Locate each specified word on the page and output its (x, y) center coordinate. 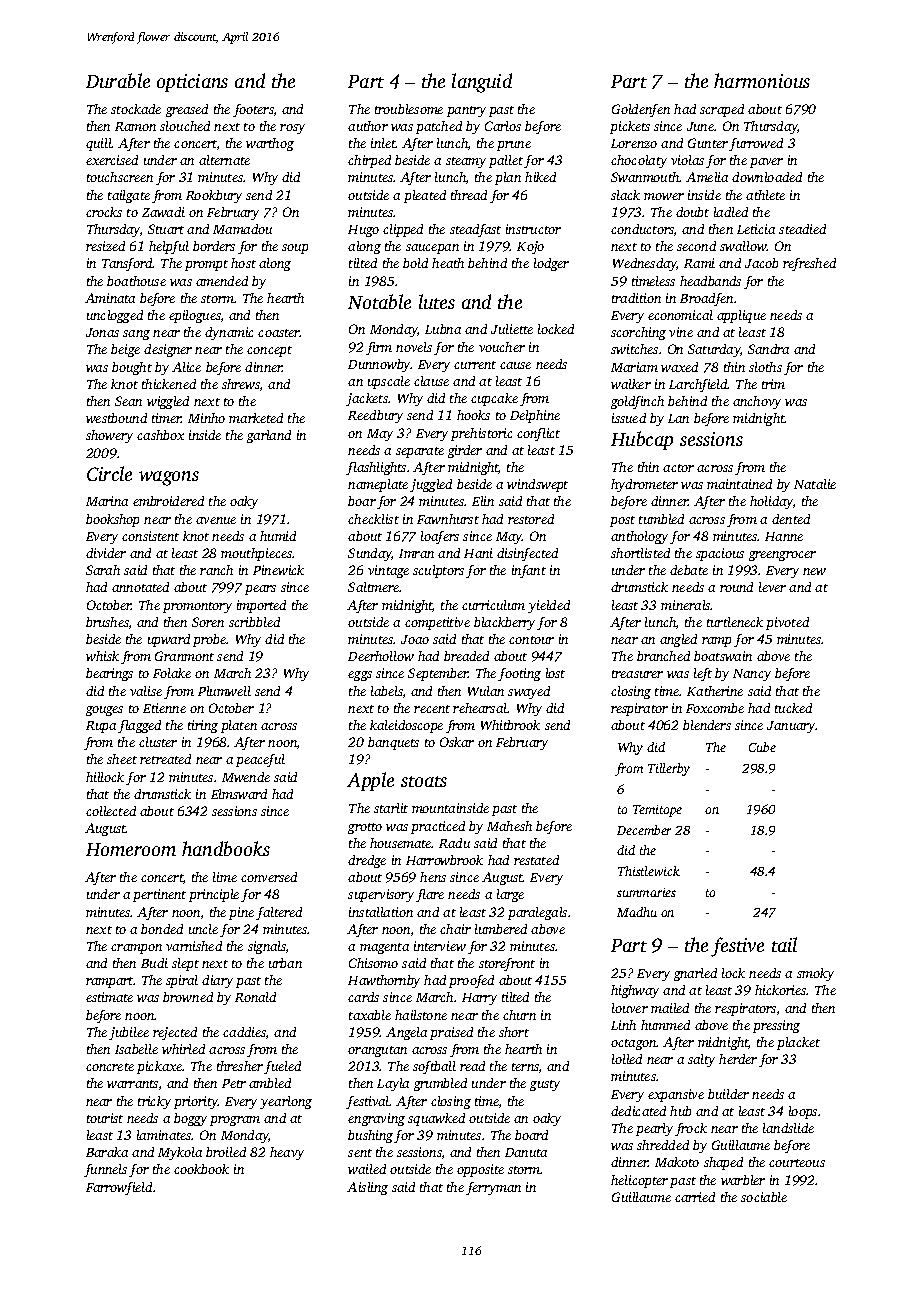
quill (99, 144)
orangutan (377, 1051)
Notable (379, 301)
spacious (720, 554)
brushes (107, 622)
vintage (388, 571)
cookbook (201, 1169)
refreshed (809, 264)
